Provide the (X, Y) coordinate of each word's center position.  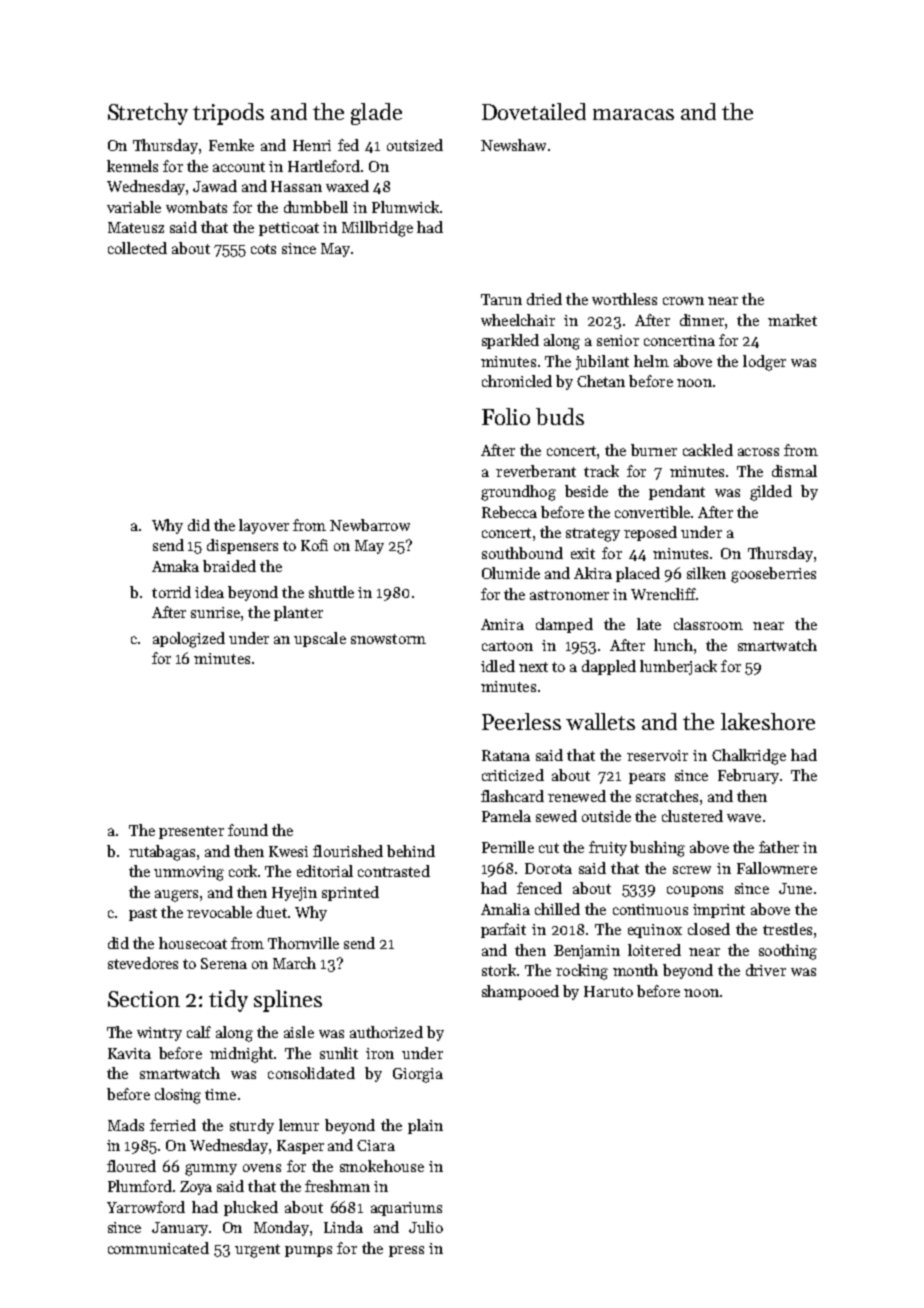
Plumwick (405, 207)
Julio (426, 1227)
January (180, 1229)
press (406, 1251)
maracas (633, 114)
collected (137, 248)
